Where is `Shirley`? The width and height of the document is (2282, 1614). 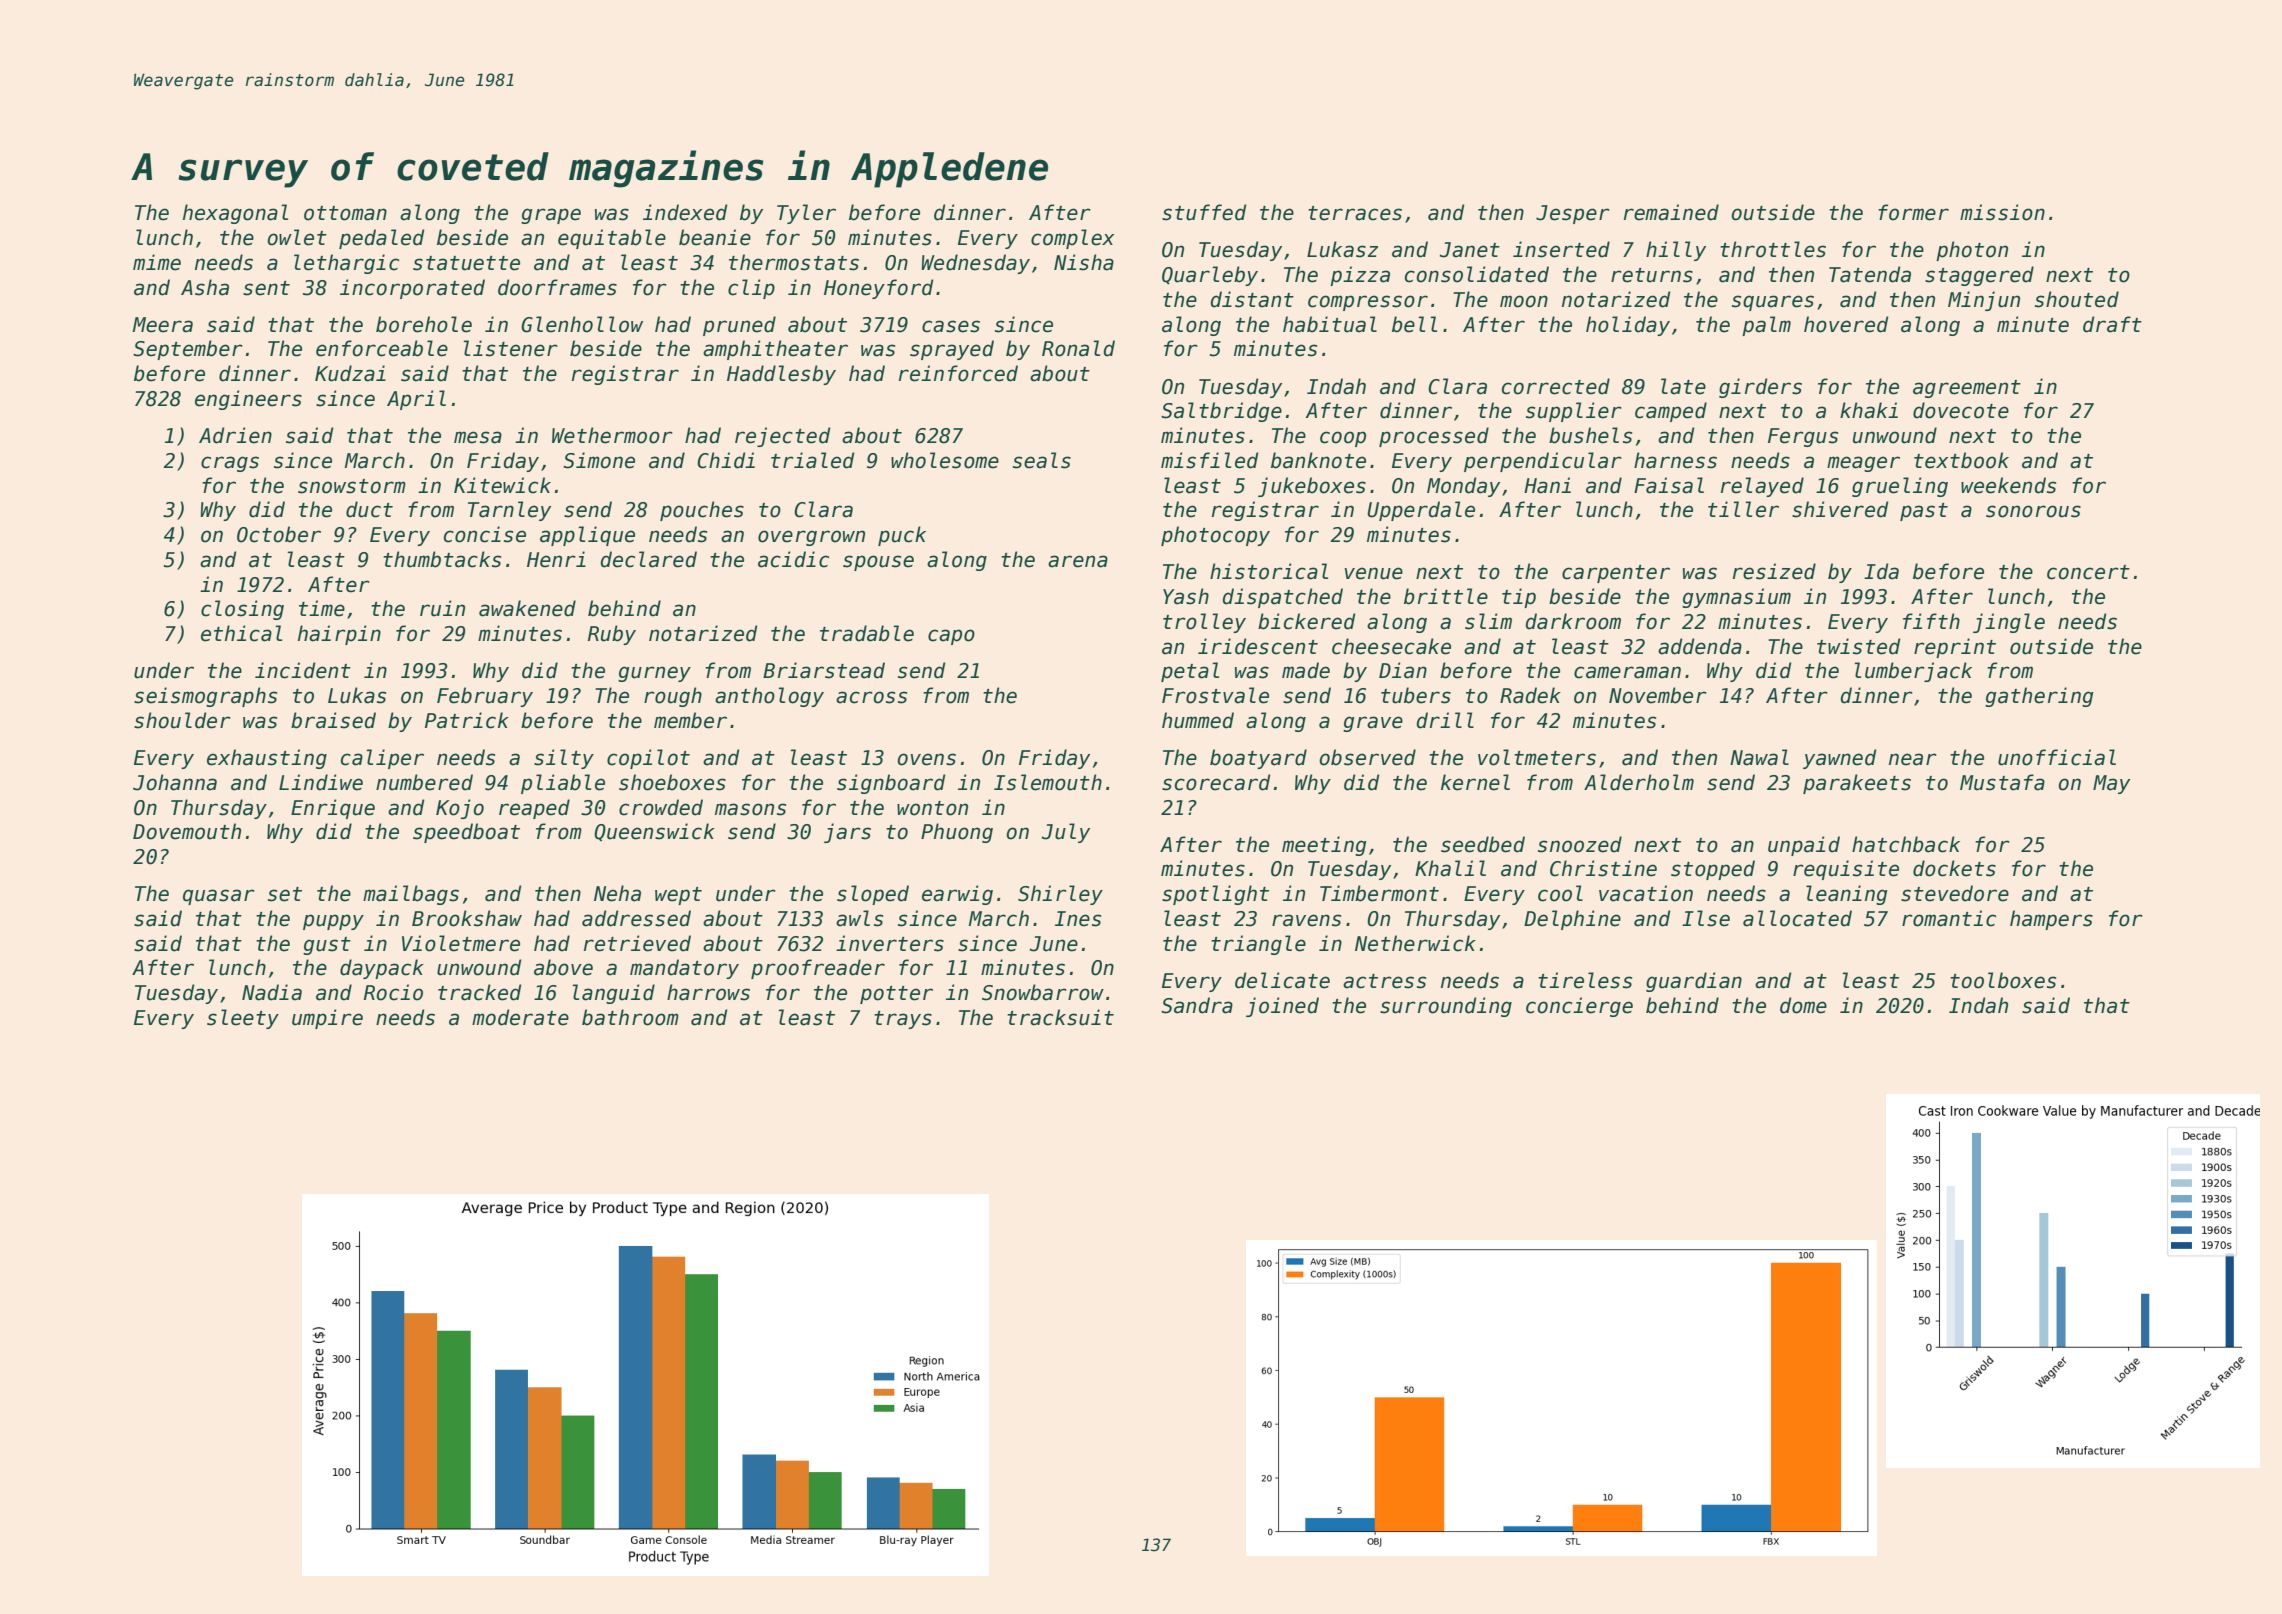 Shirley is located at coordinates (1060, 895).
